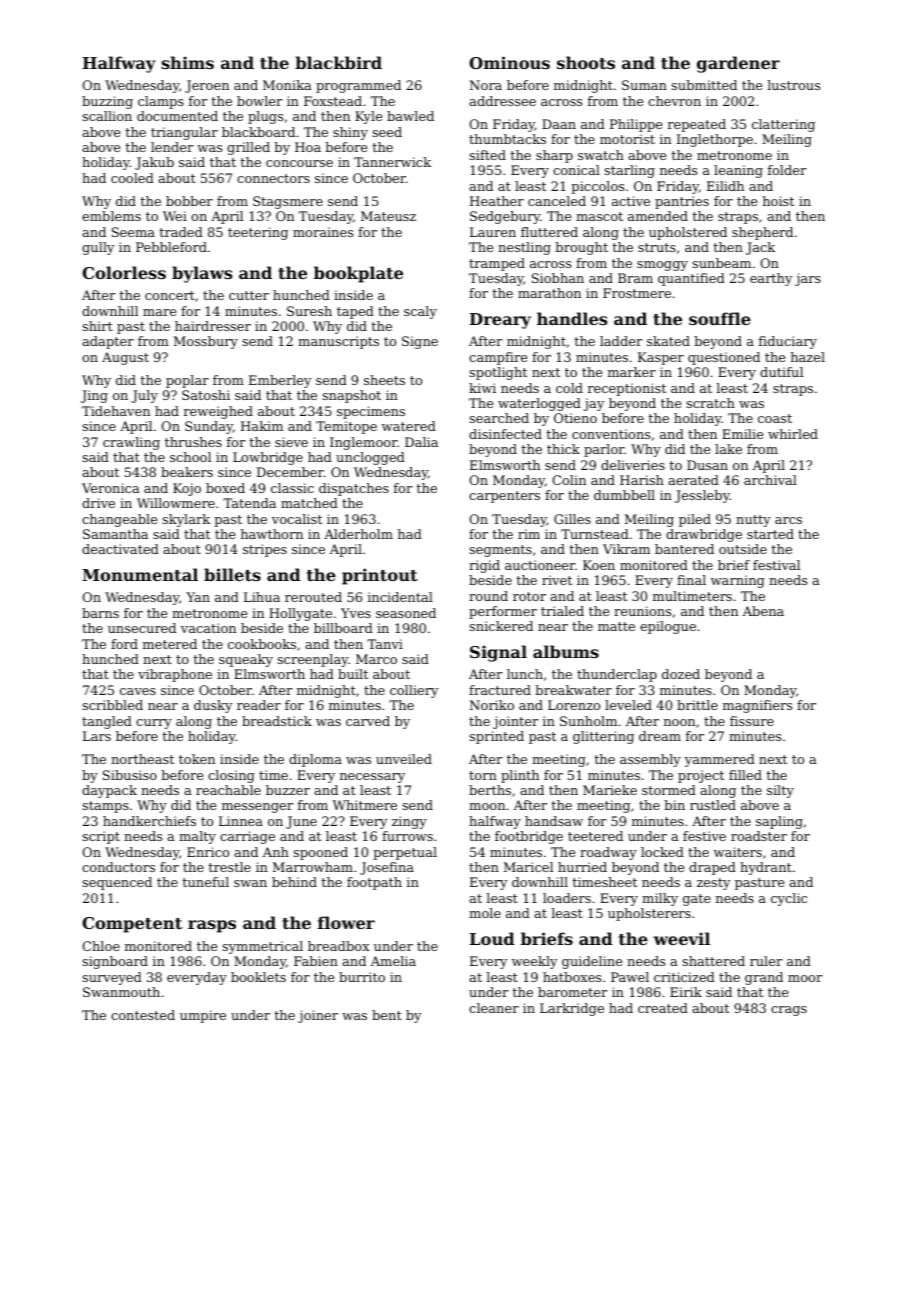 This screenshot has width=908, height=1316. Describe the element at coordinates (97, 736) in the screenshot. I see `Lars` at that location.
